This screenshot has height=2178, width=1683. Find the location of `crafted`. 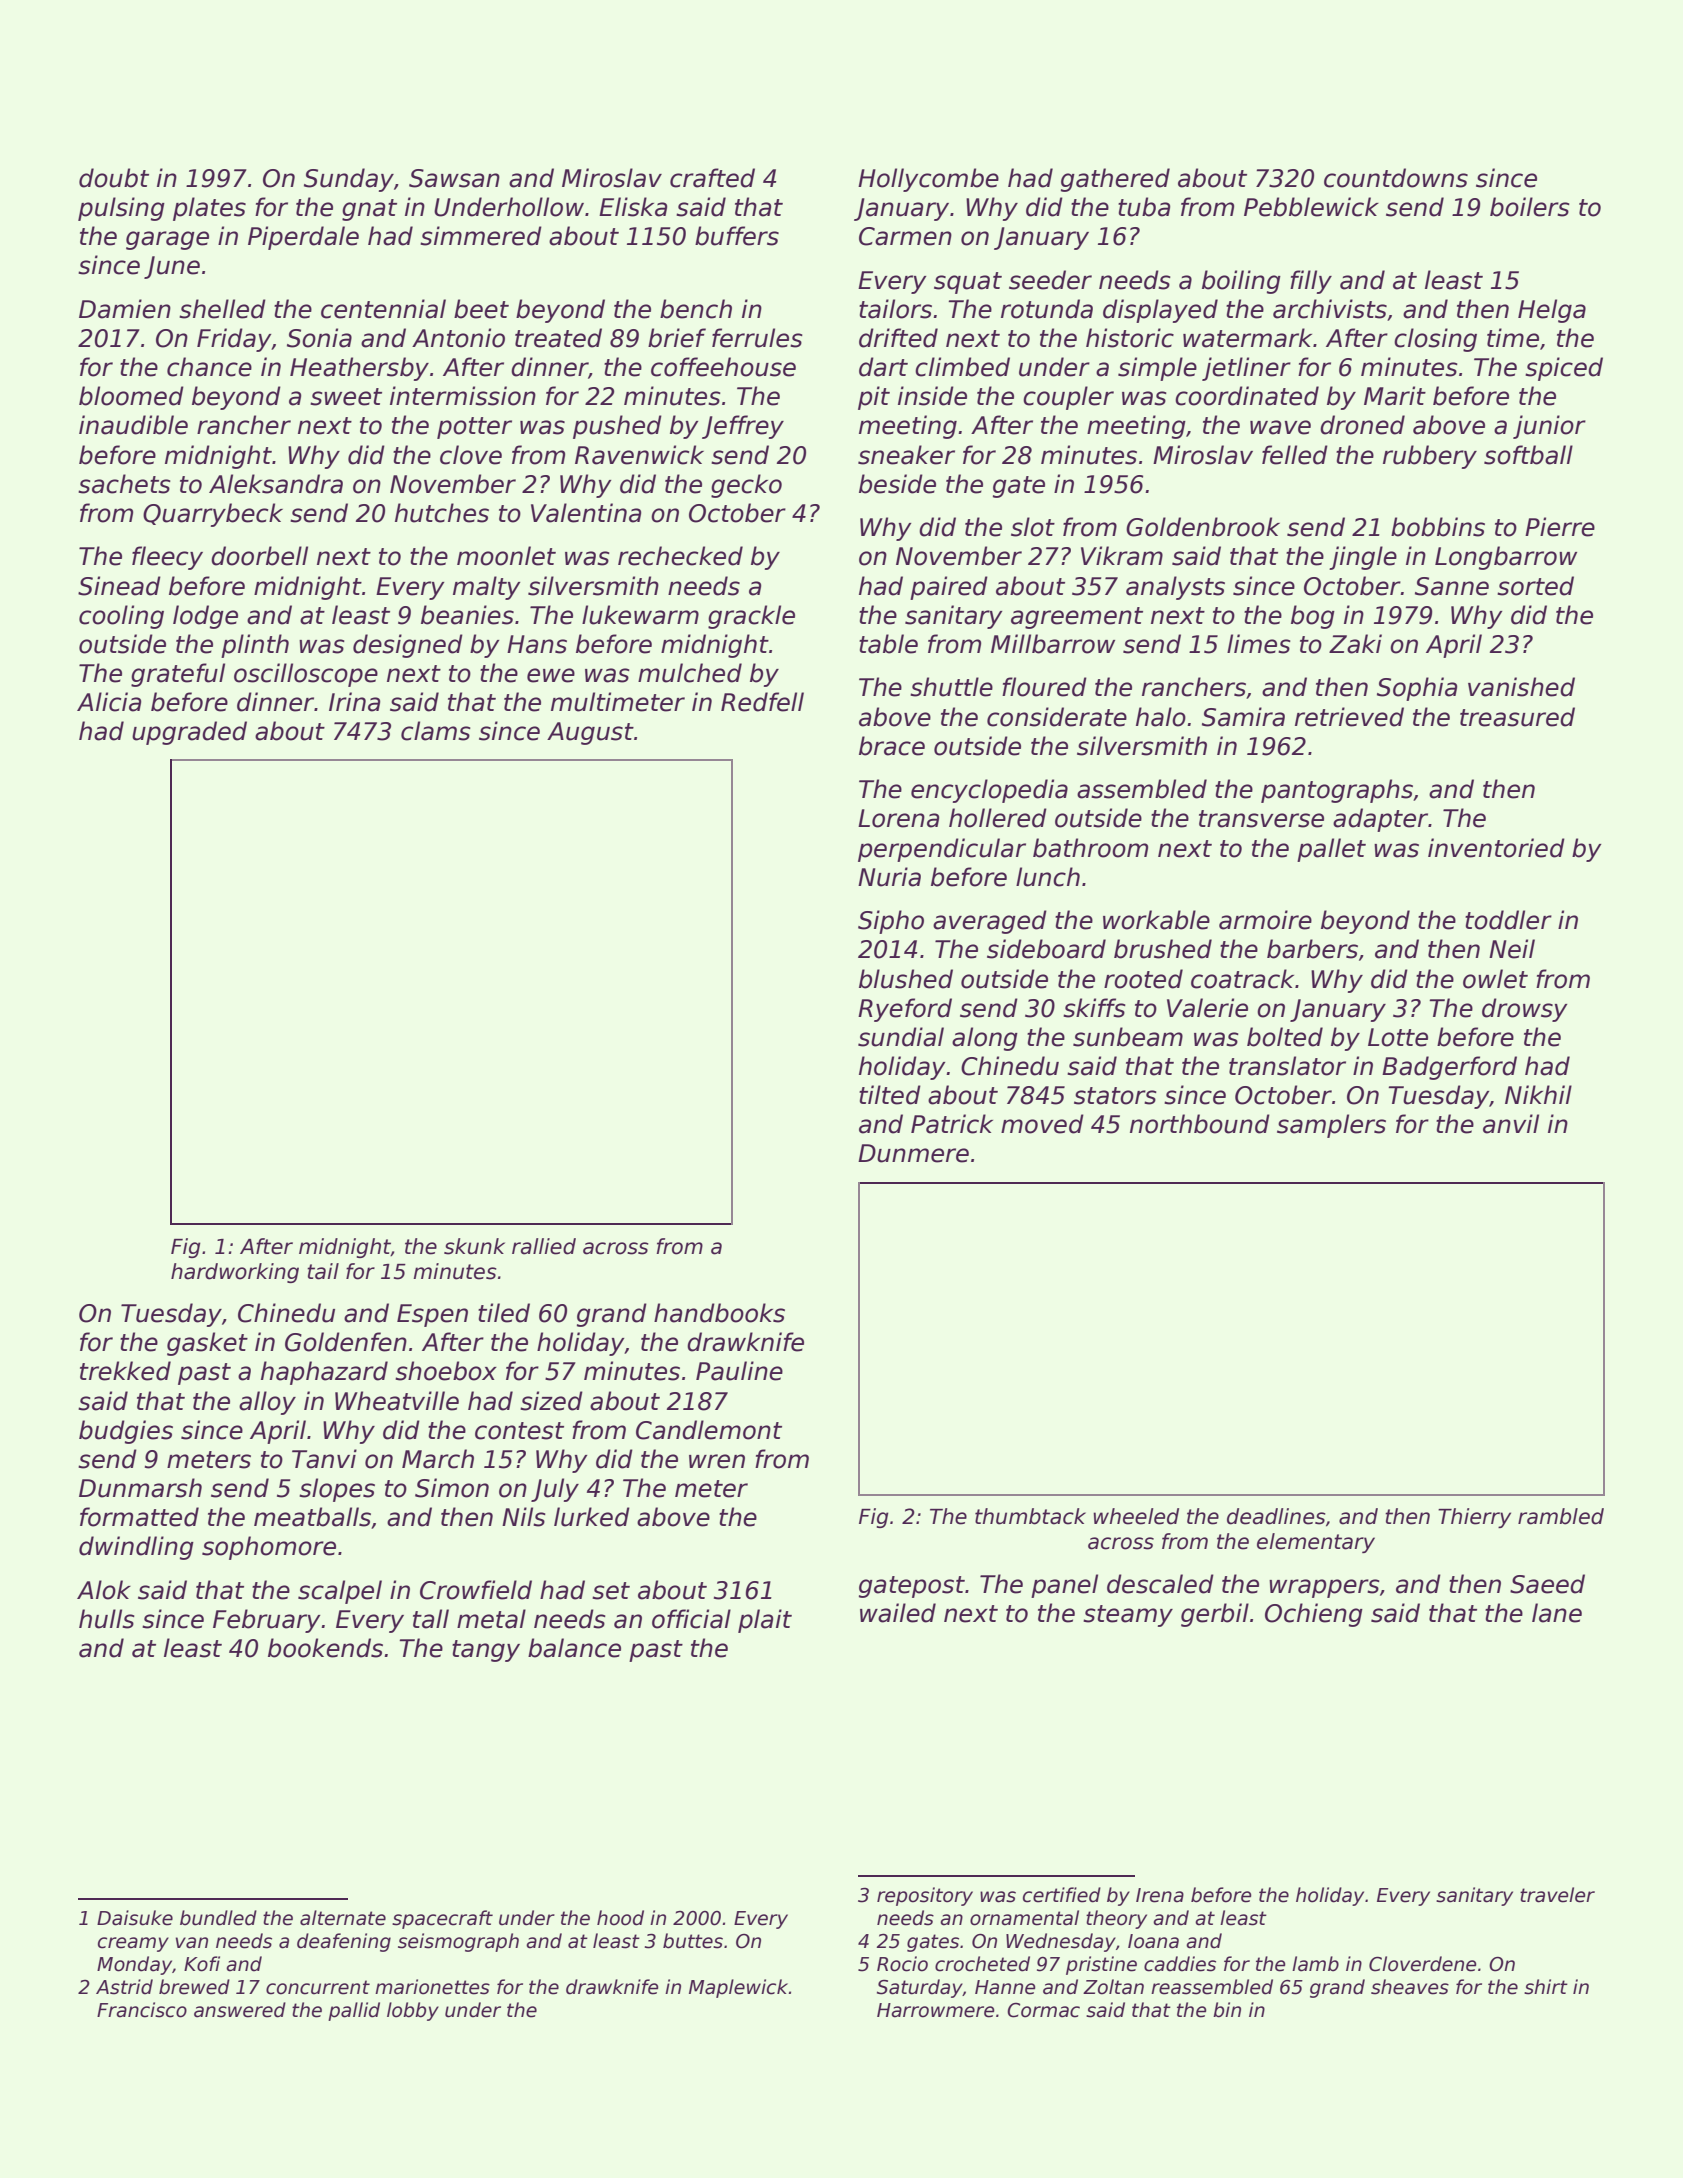

crafted is located at coordinates (712, 178).
